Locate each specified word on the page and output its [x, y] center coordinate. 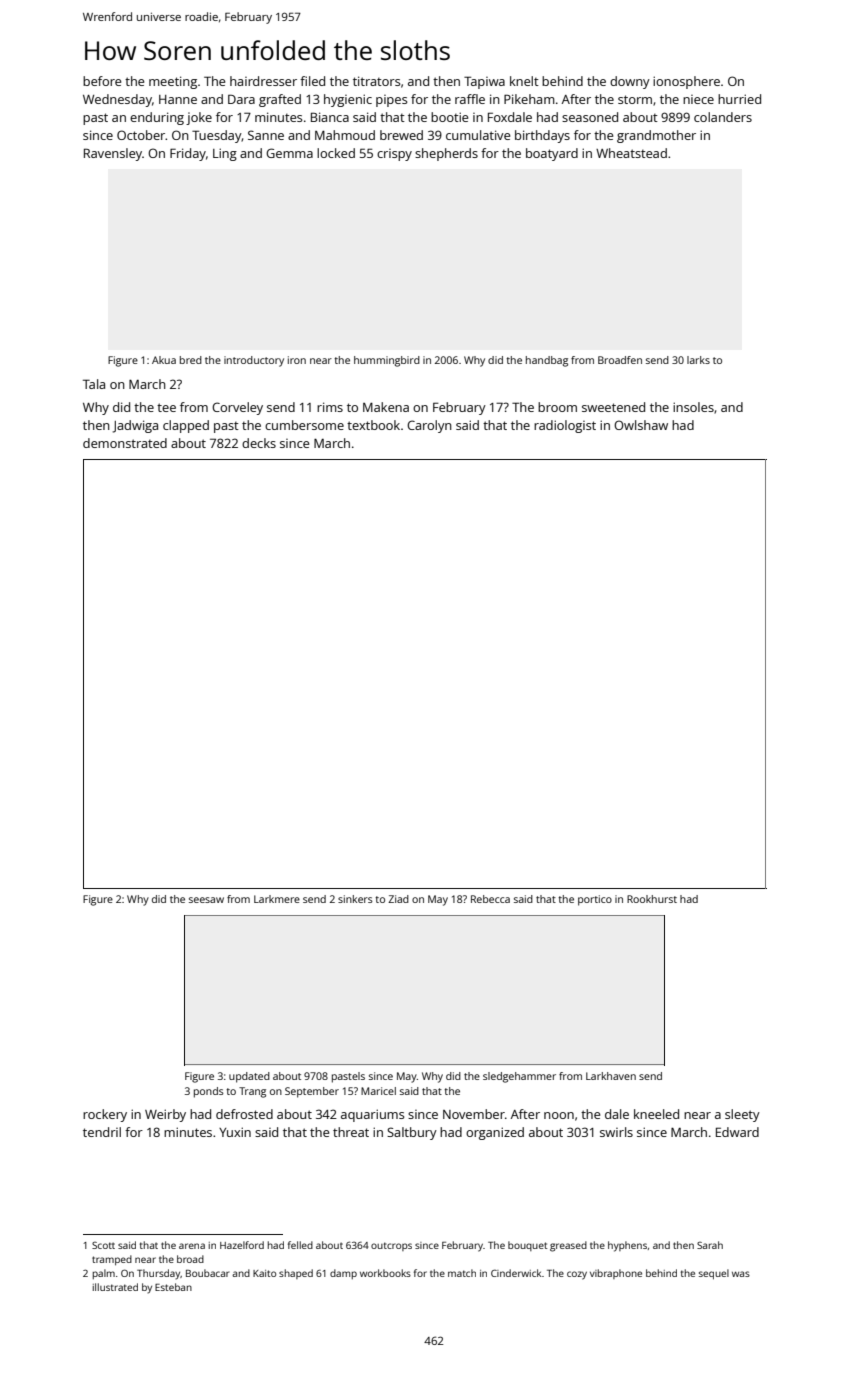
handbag [547, 361]
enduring [157, 118]
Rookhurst [652, 899]
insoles [693, 407]
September [312, 1092]
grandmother [656, 136]
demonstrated [125, 443]
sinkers [355, 899]
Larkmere [277, 899]
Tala [94, 384]
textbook [373, 425]
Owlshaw [641, 425]
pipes [391, 101]
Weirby [165, 1115]
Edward [737, 1132]
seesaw [206, 900]
